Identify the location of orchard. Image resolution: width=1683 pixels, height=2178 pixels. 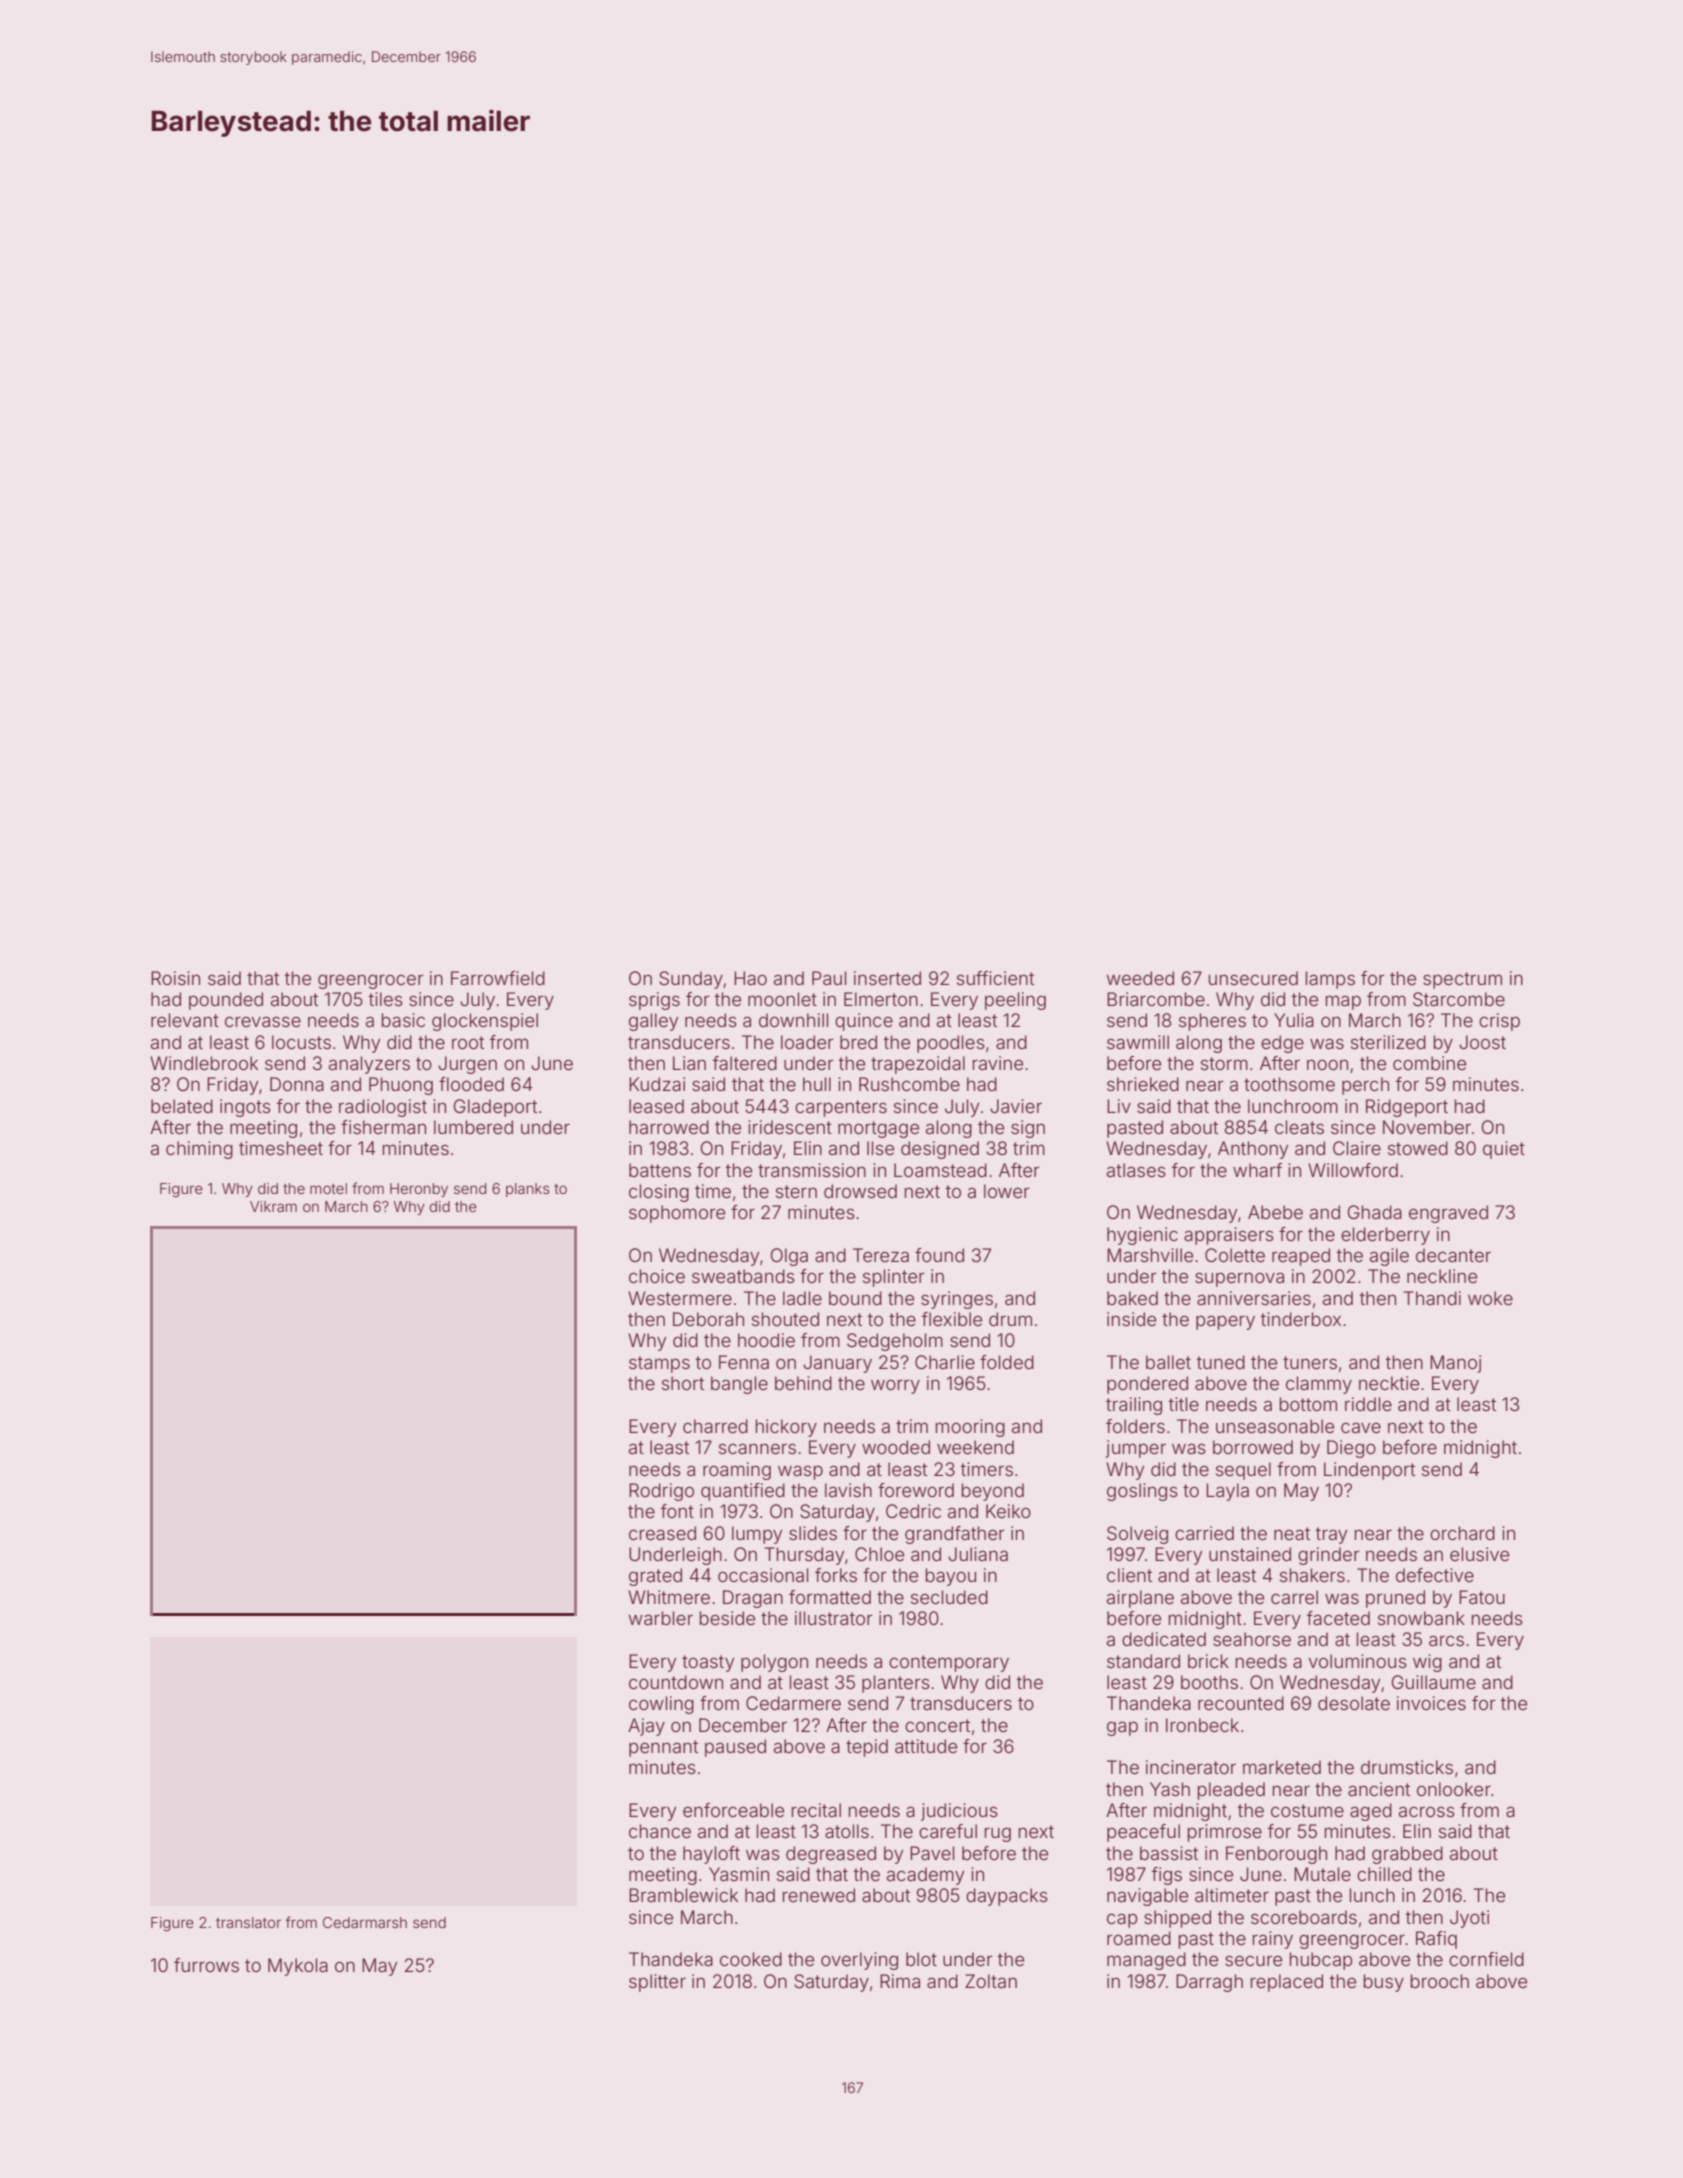
(1462, 1533).
